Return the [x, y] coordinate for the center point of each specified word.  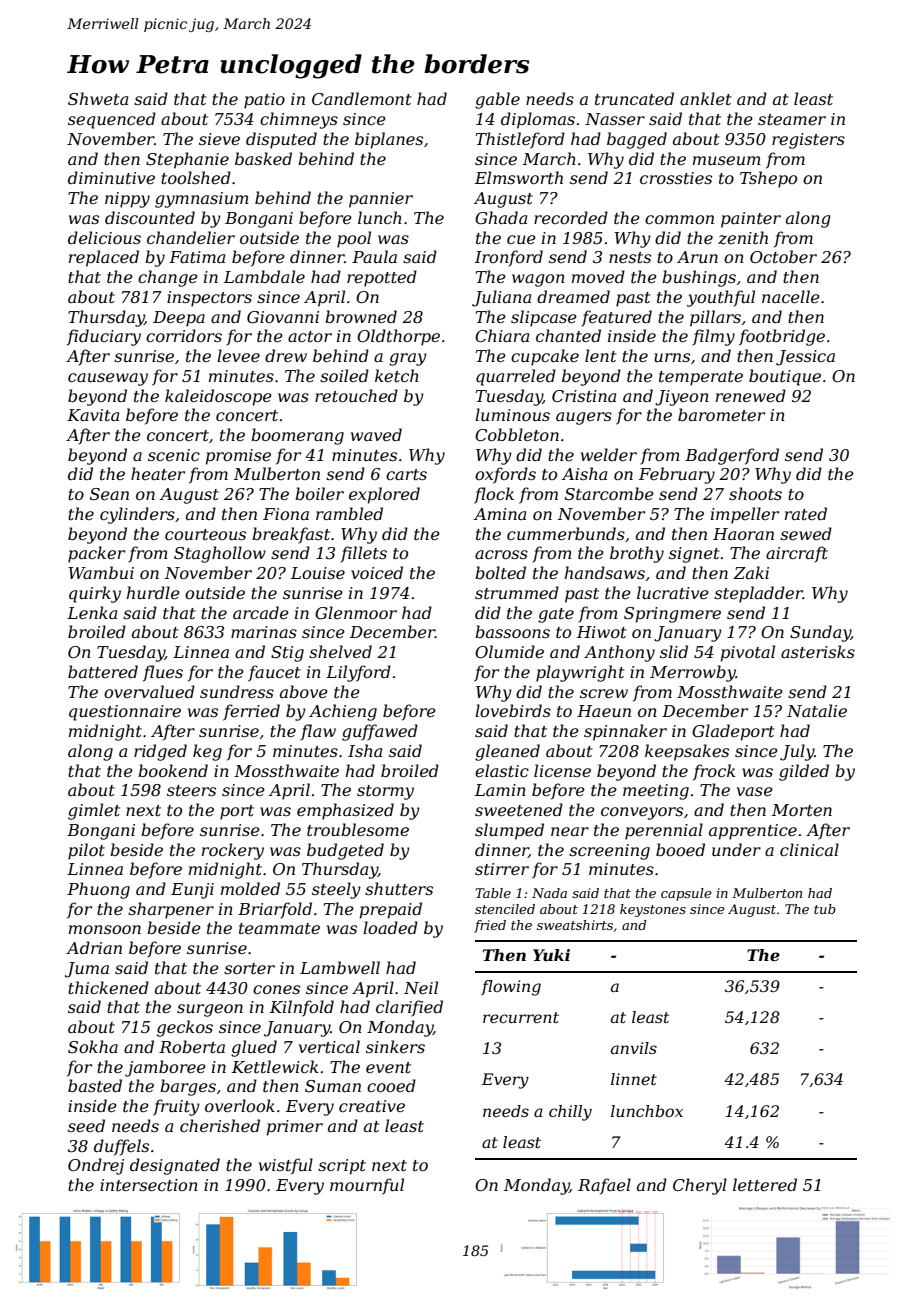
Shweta [98, 98]
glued [254, 1048]
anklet [706, 98]
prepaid [391, 910]
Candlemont [362, 98]
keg [207, 752]
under [736, 849]
